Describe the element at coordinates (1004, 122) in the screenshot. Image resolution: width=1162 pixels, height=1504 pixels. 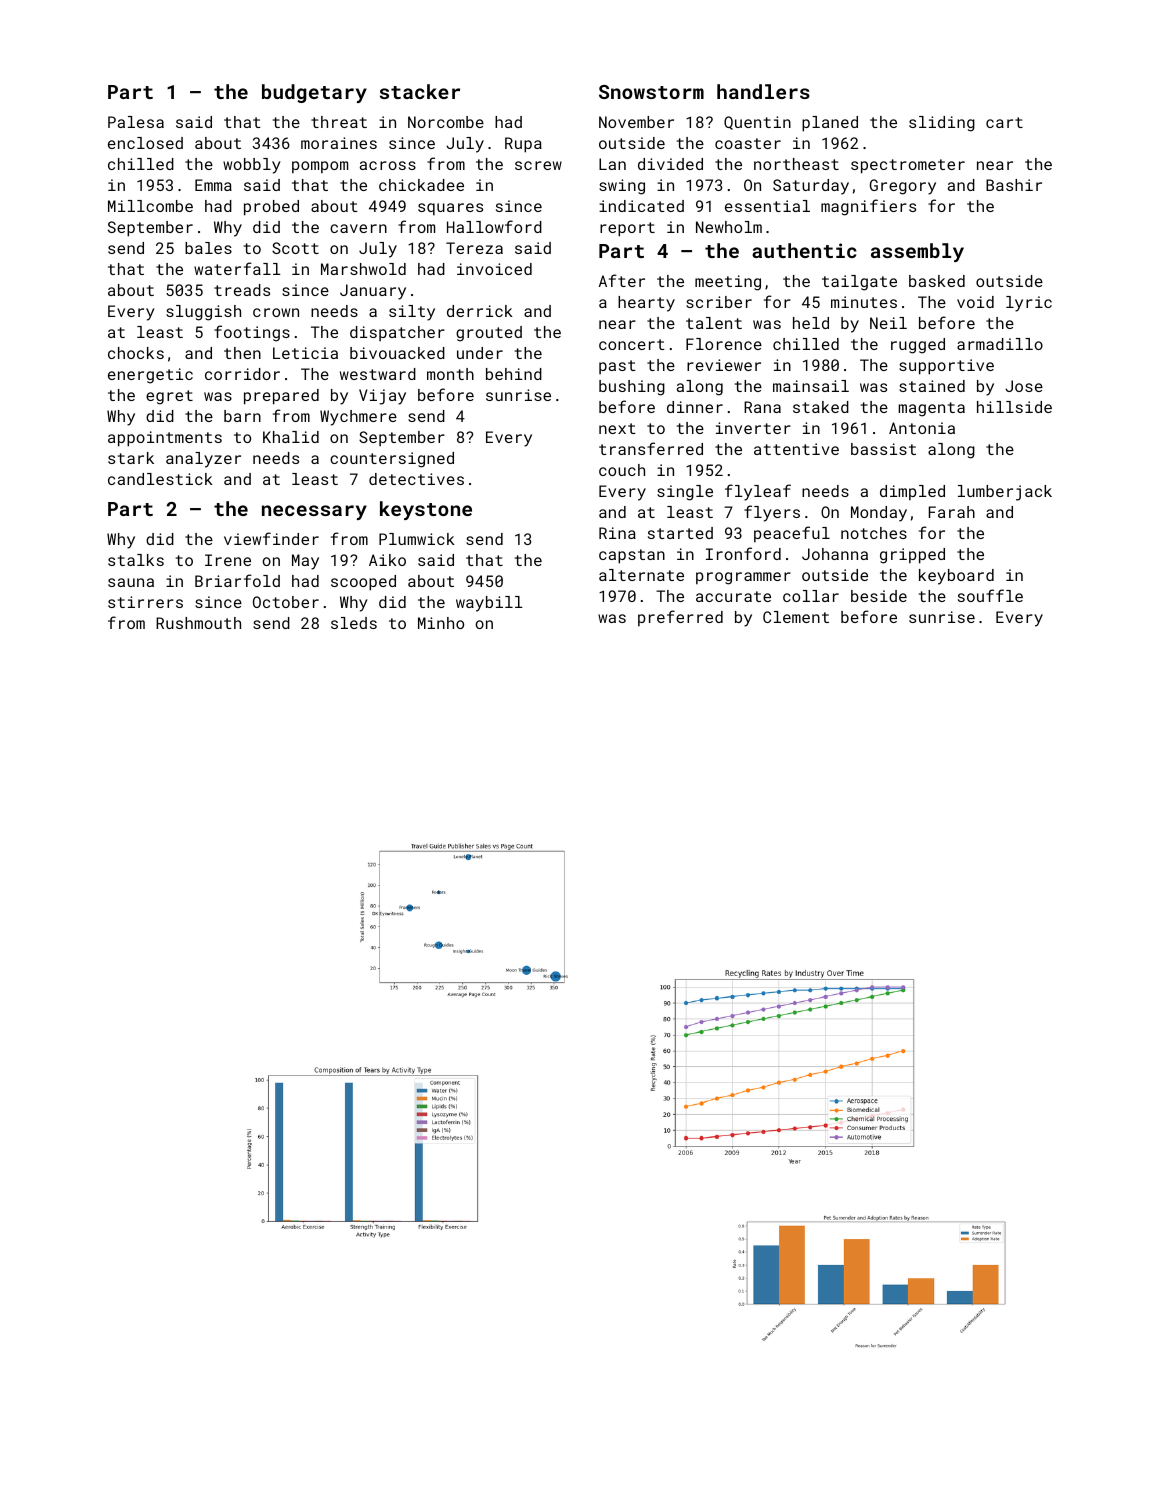
I see `cart` at that location.
